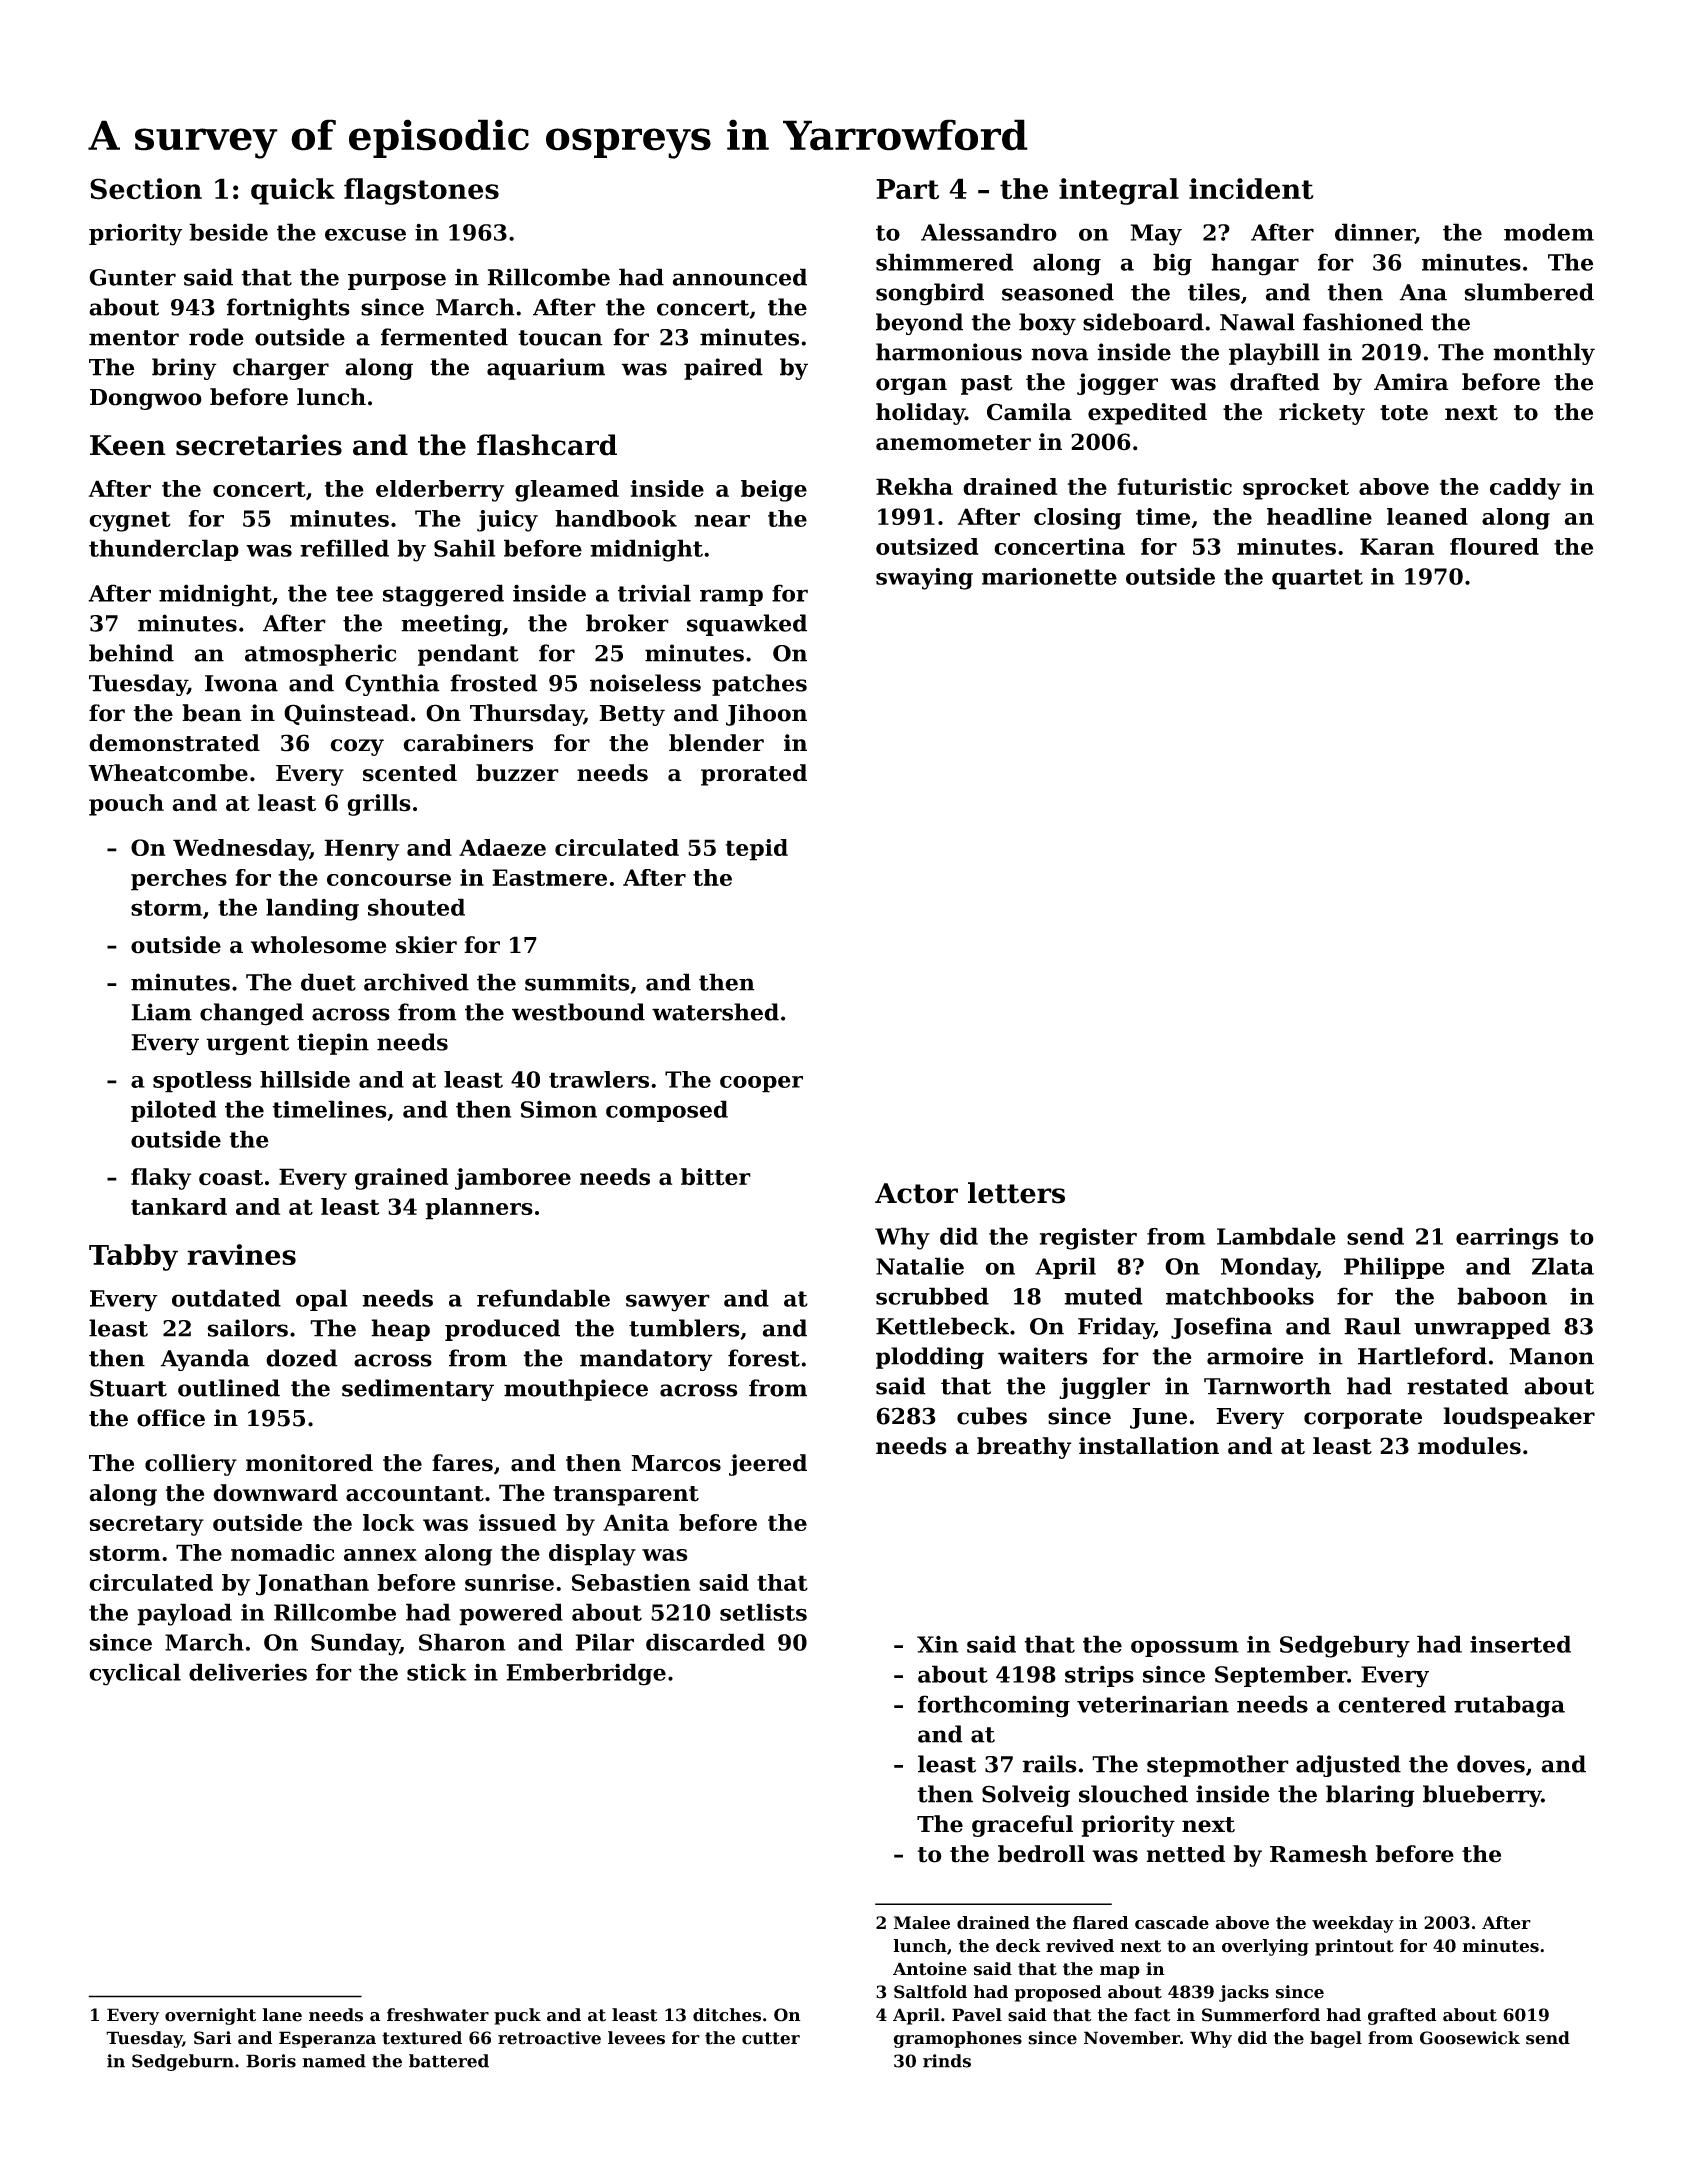 Image resolution: width=1683 pixels, height=2178 pixels. What do you see at coordinates (421, 191) in the document?
I see `flagstones` at bounding box center [421, 191].
